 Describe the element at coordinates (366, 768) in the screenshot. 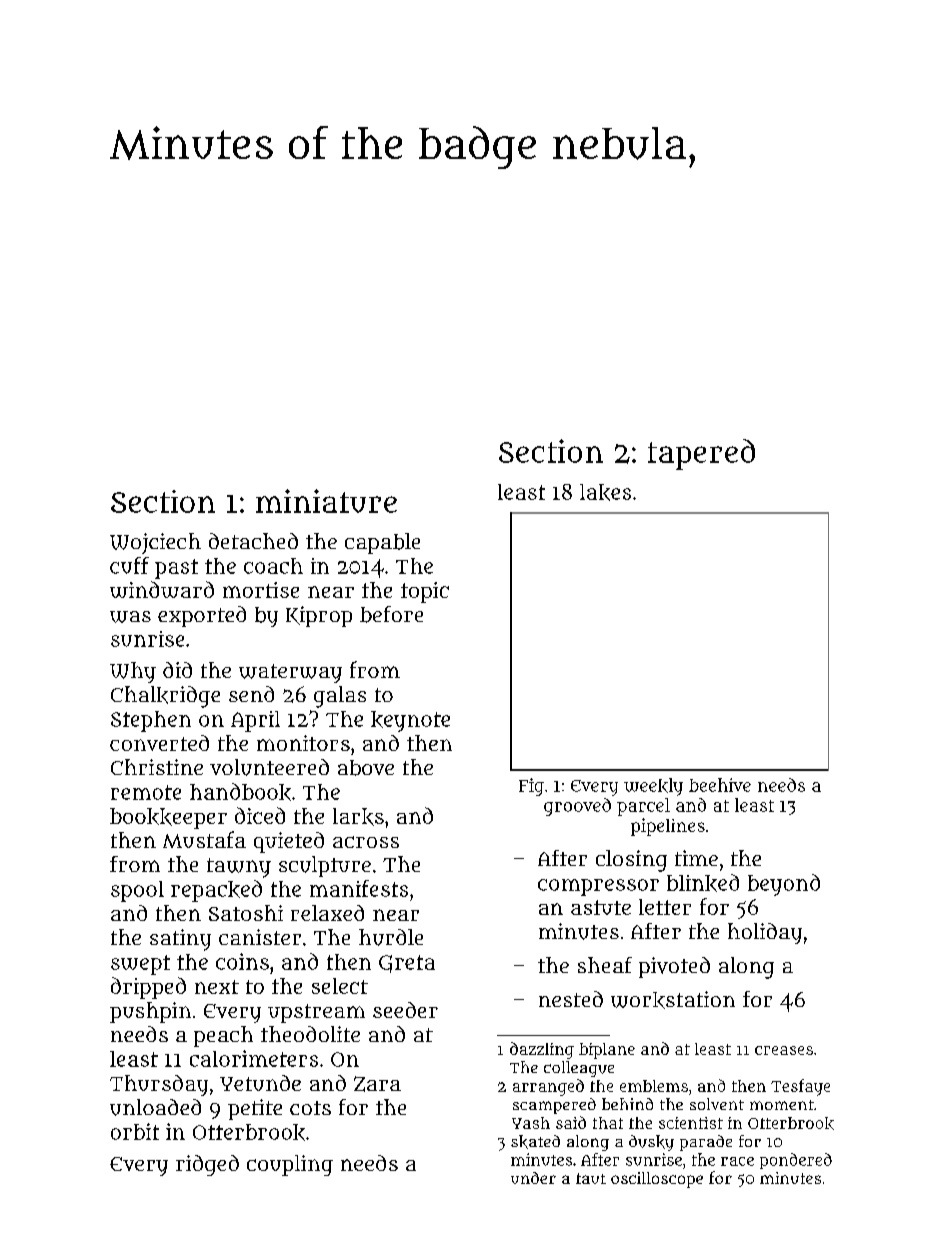

I see `above` at that location.
